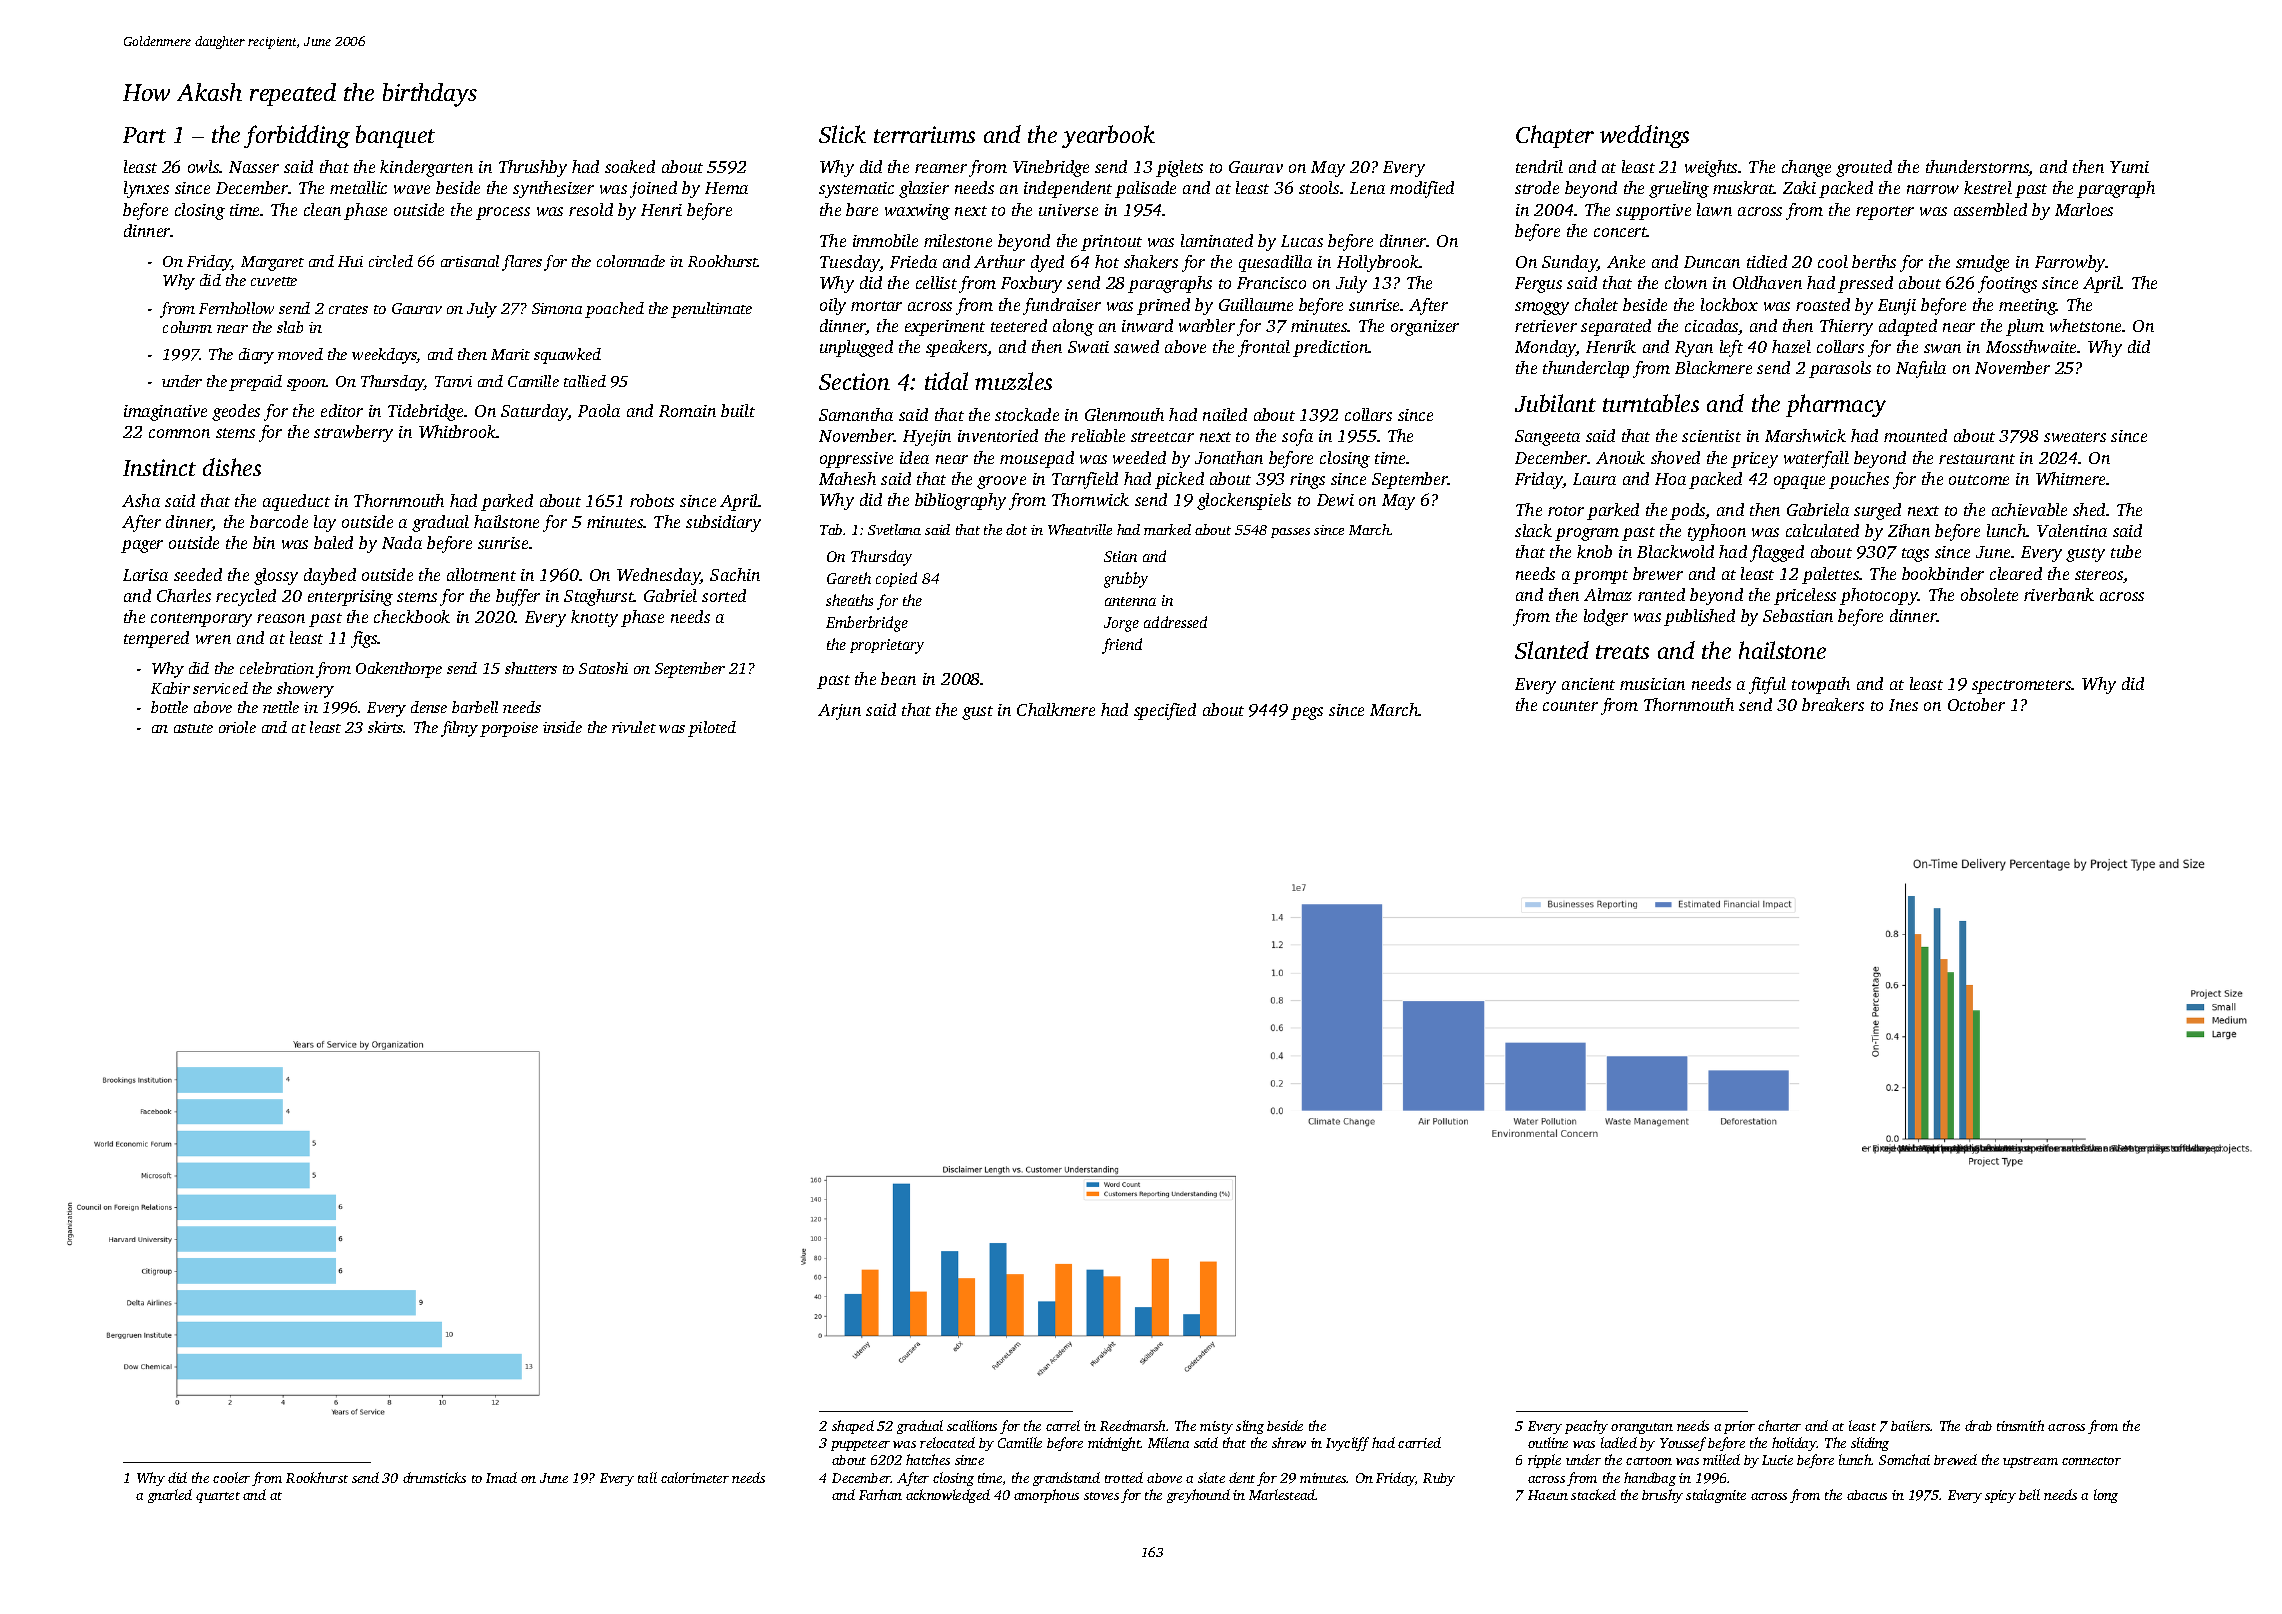  Describe the element at coordinates (2072, 530) in the image. I see `Valentina` at that location.
